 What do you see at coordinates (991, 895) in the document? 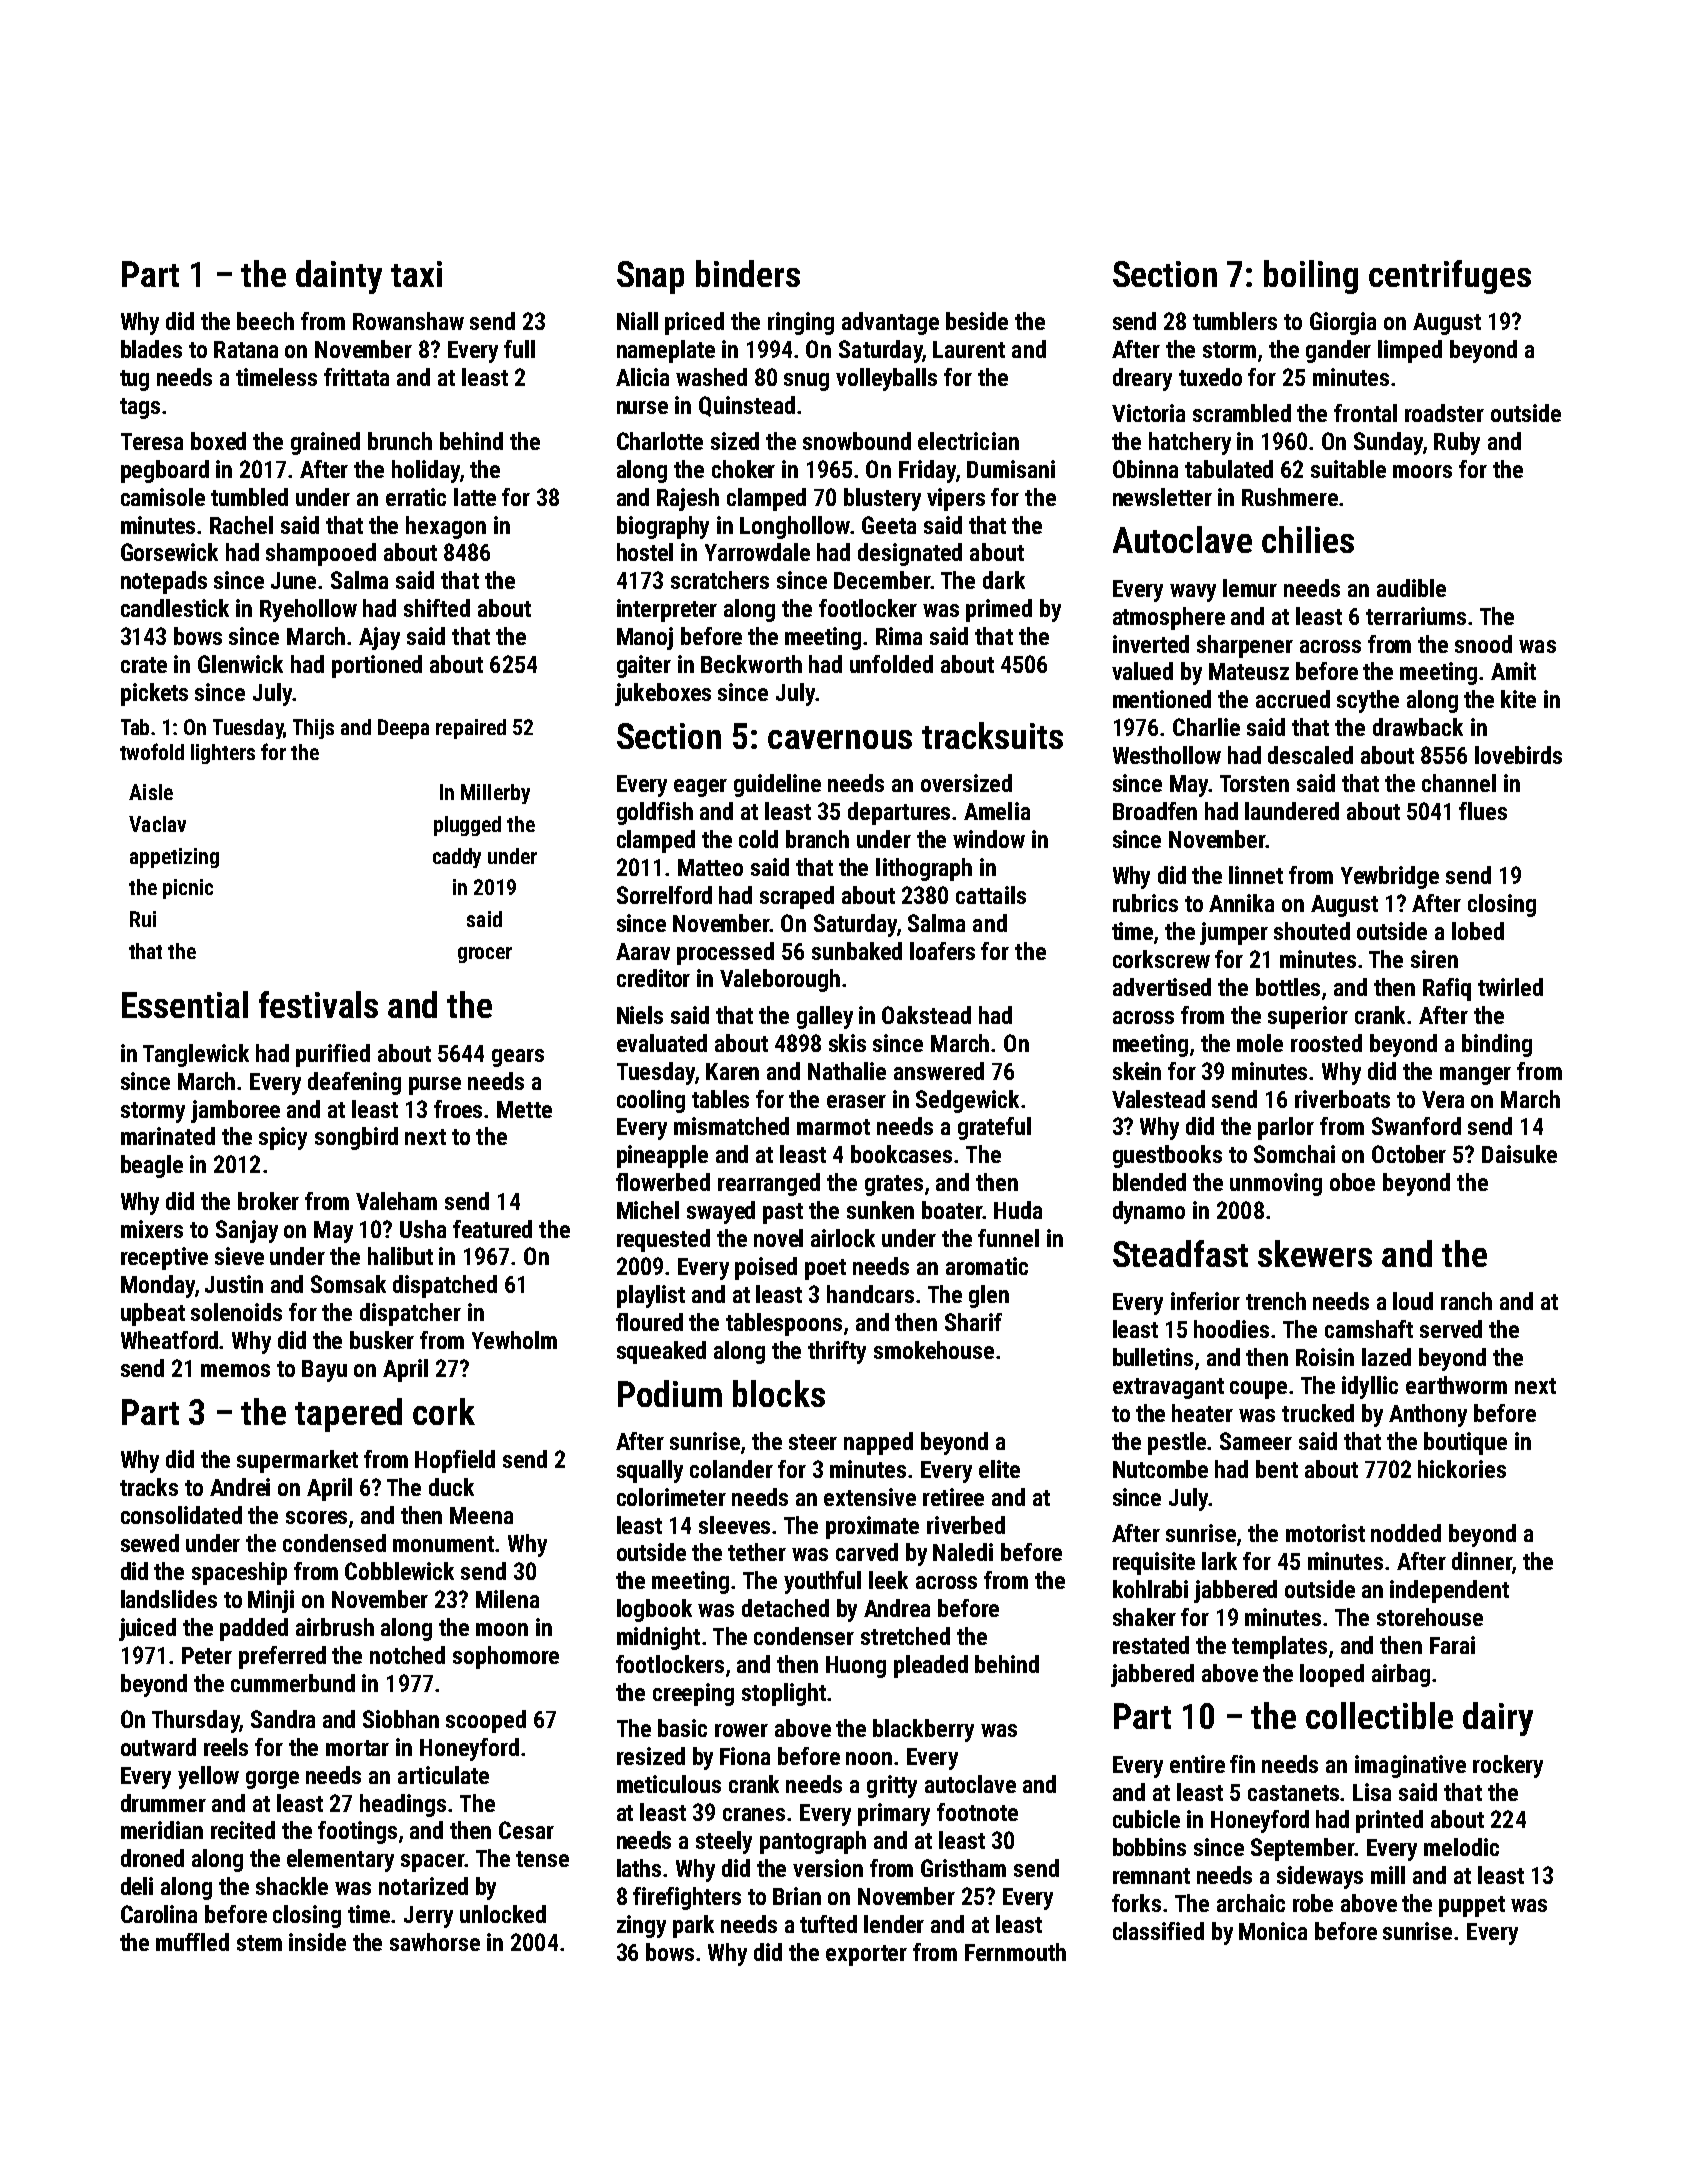
I see `cattails` at bounding box center [991, 895].
